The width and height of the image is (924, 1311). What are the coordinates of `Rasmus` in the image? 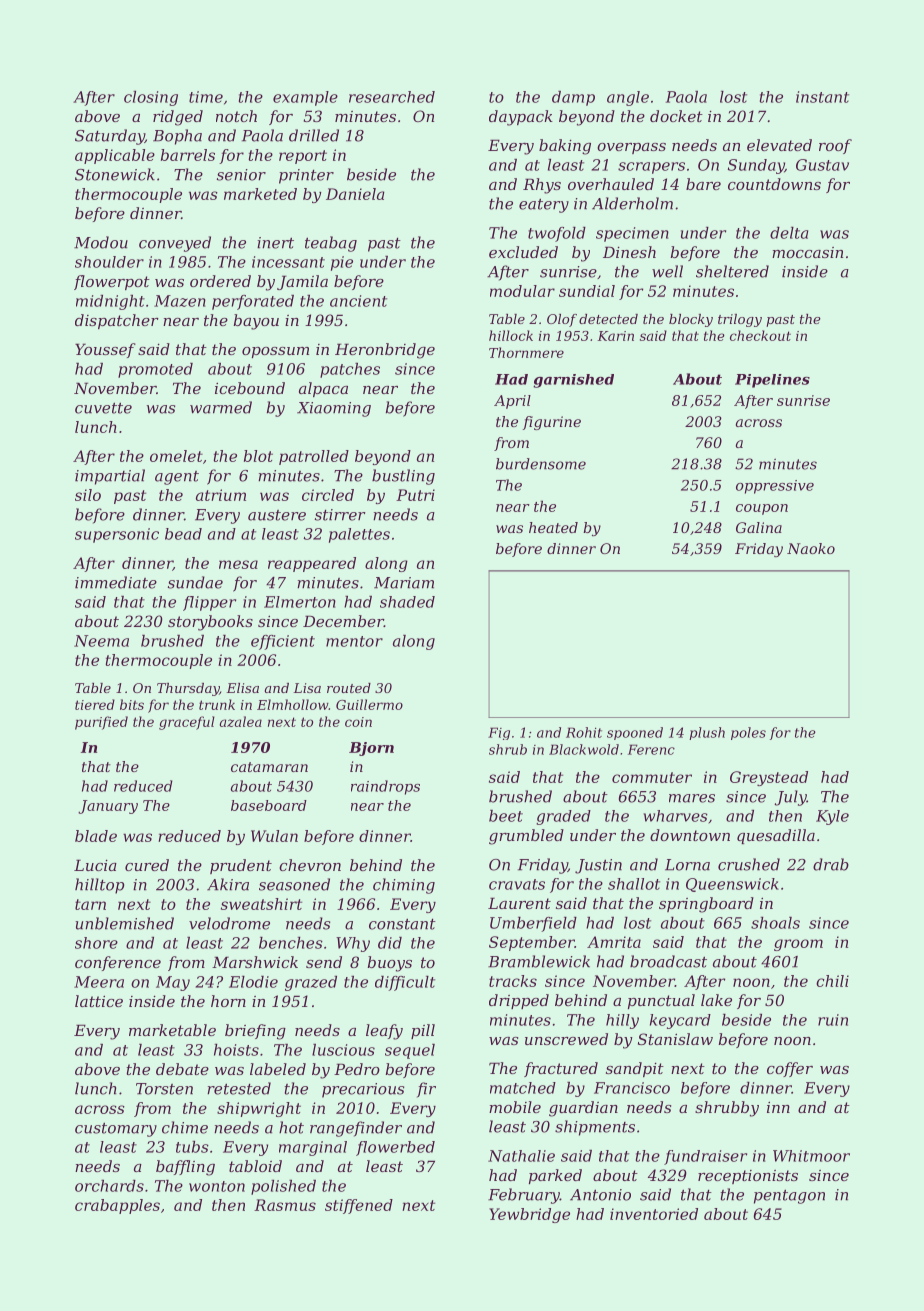 It's located at (285, 1205).
